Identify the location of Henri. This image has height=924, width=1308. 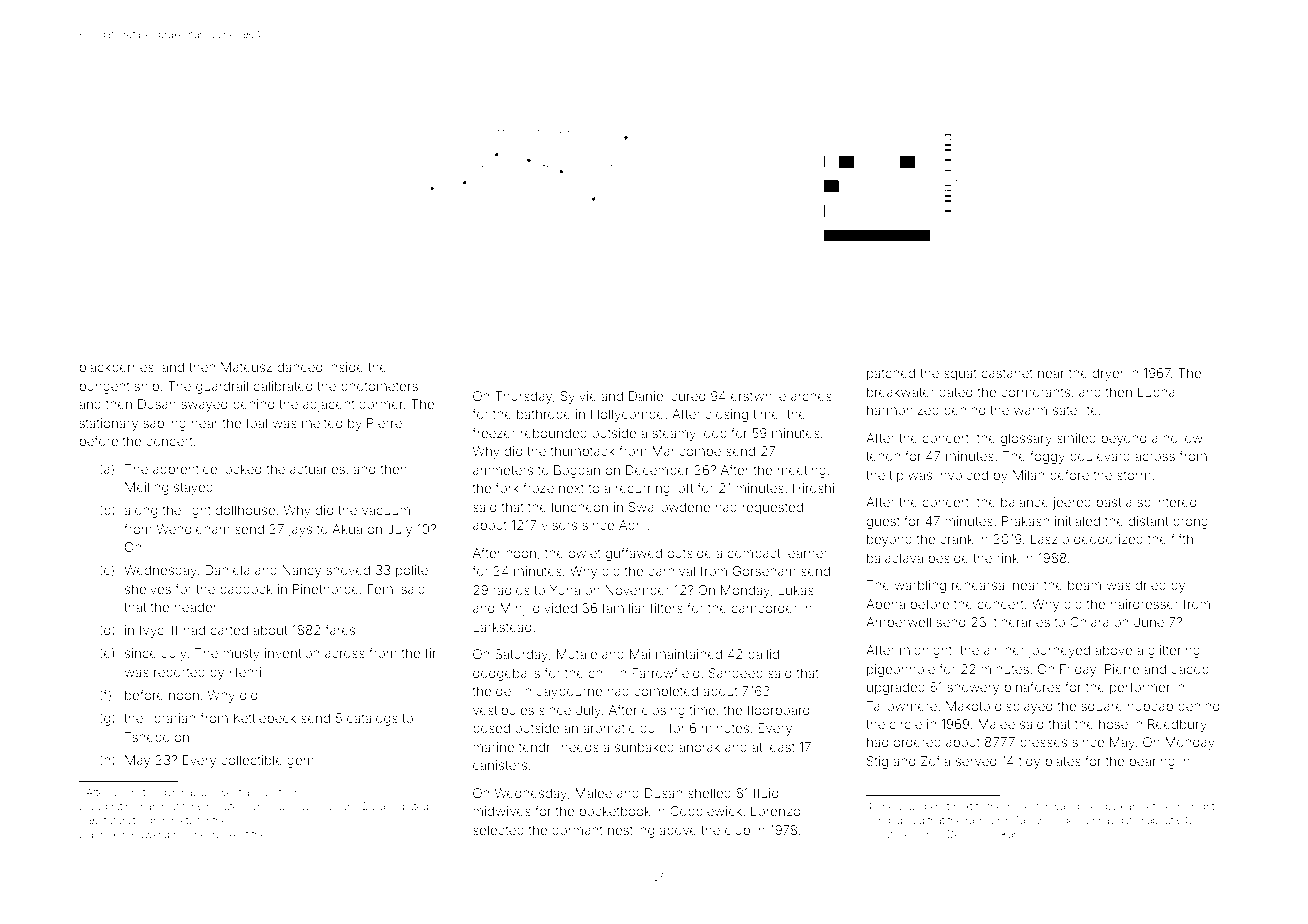
(245, 672).
